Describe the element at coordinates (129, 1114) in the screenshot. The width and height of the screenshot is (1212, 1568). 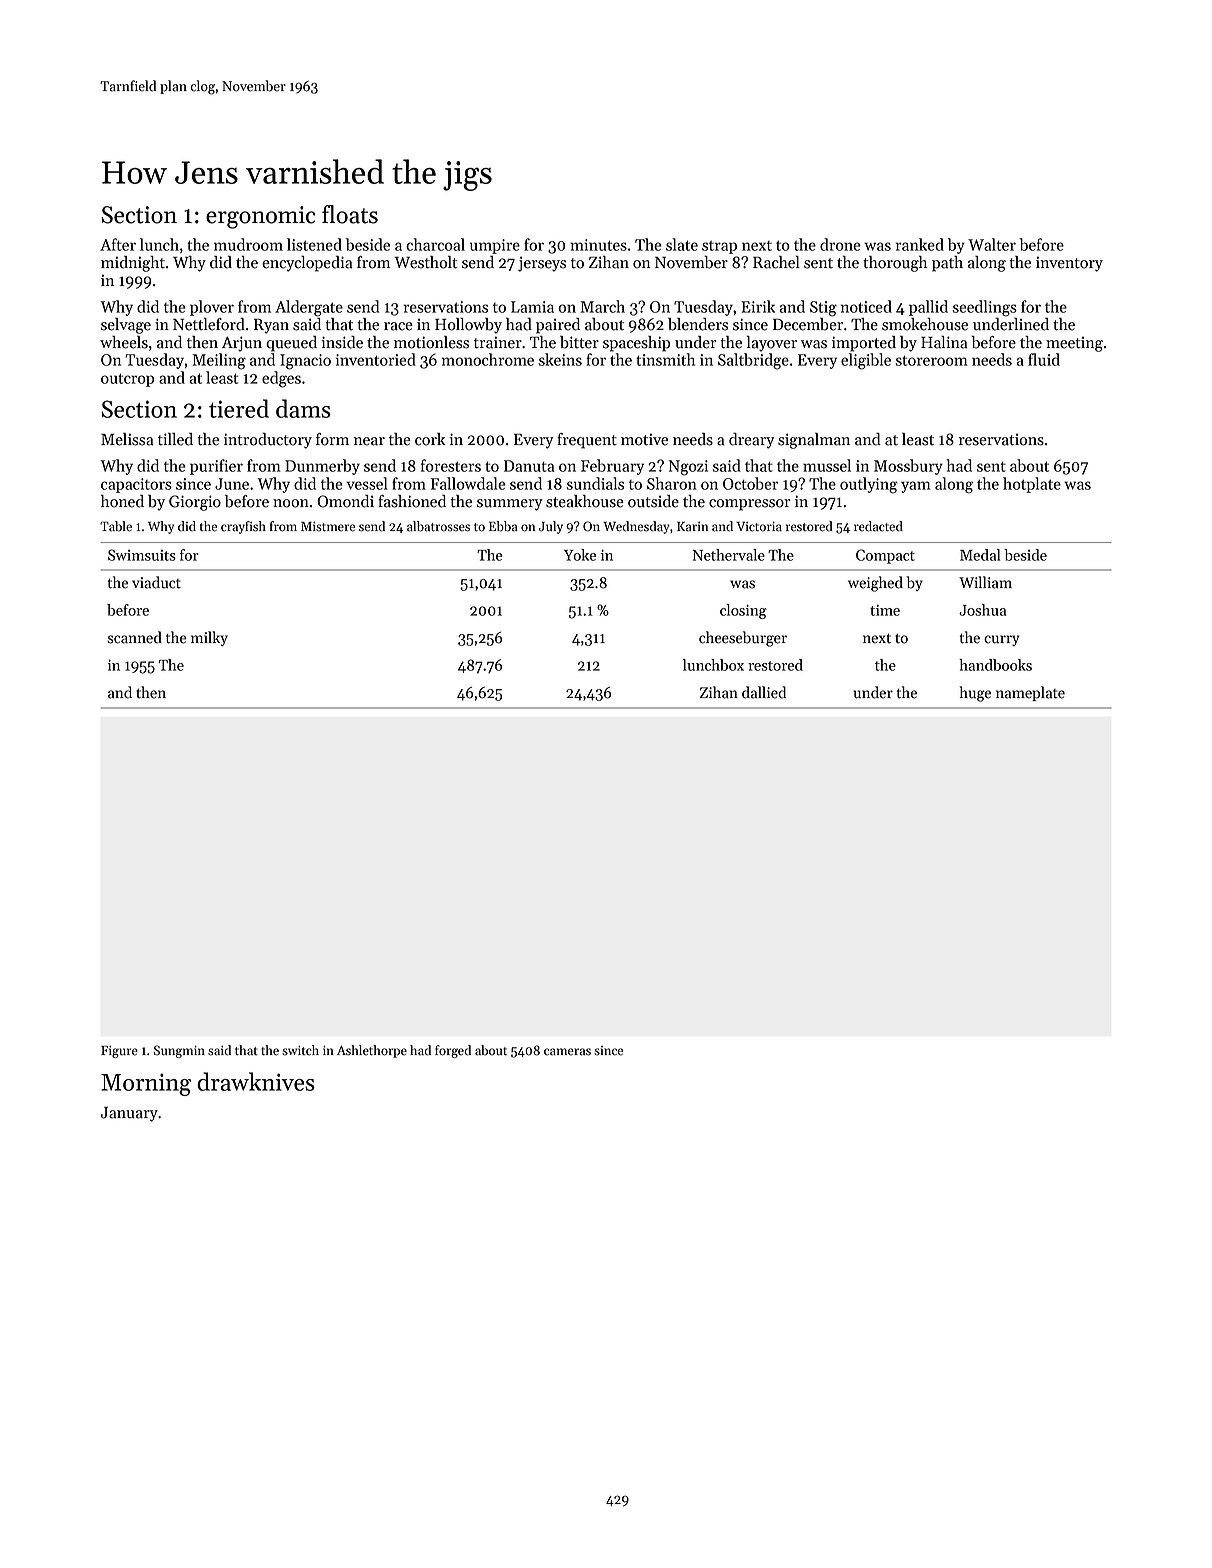
I see `January` at that location.
